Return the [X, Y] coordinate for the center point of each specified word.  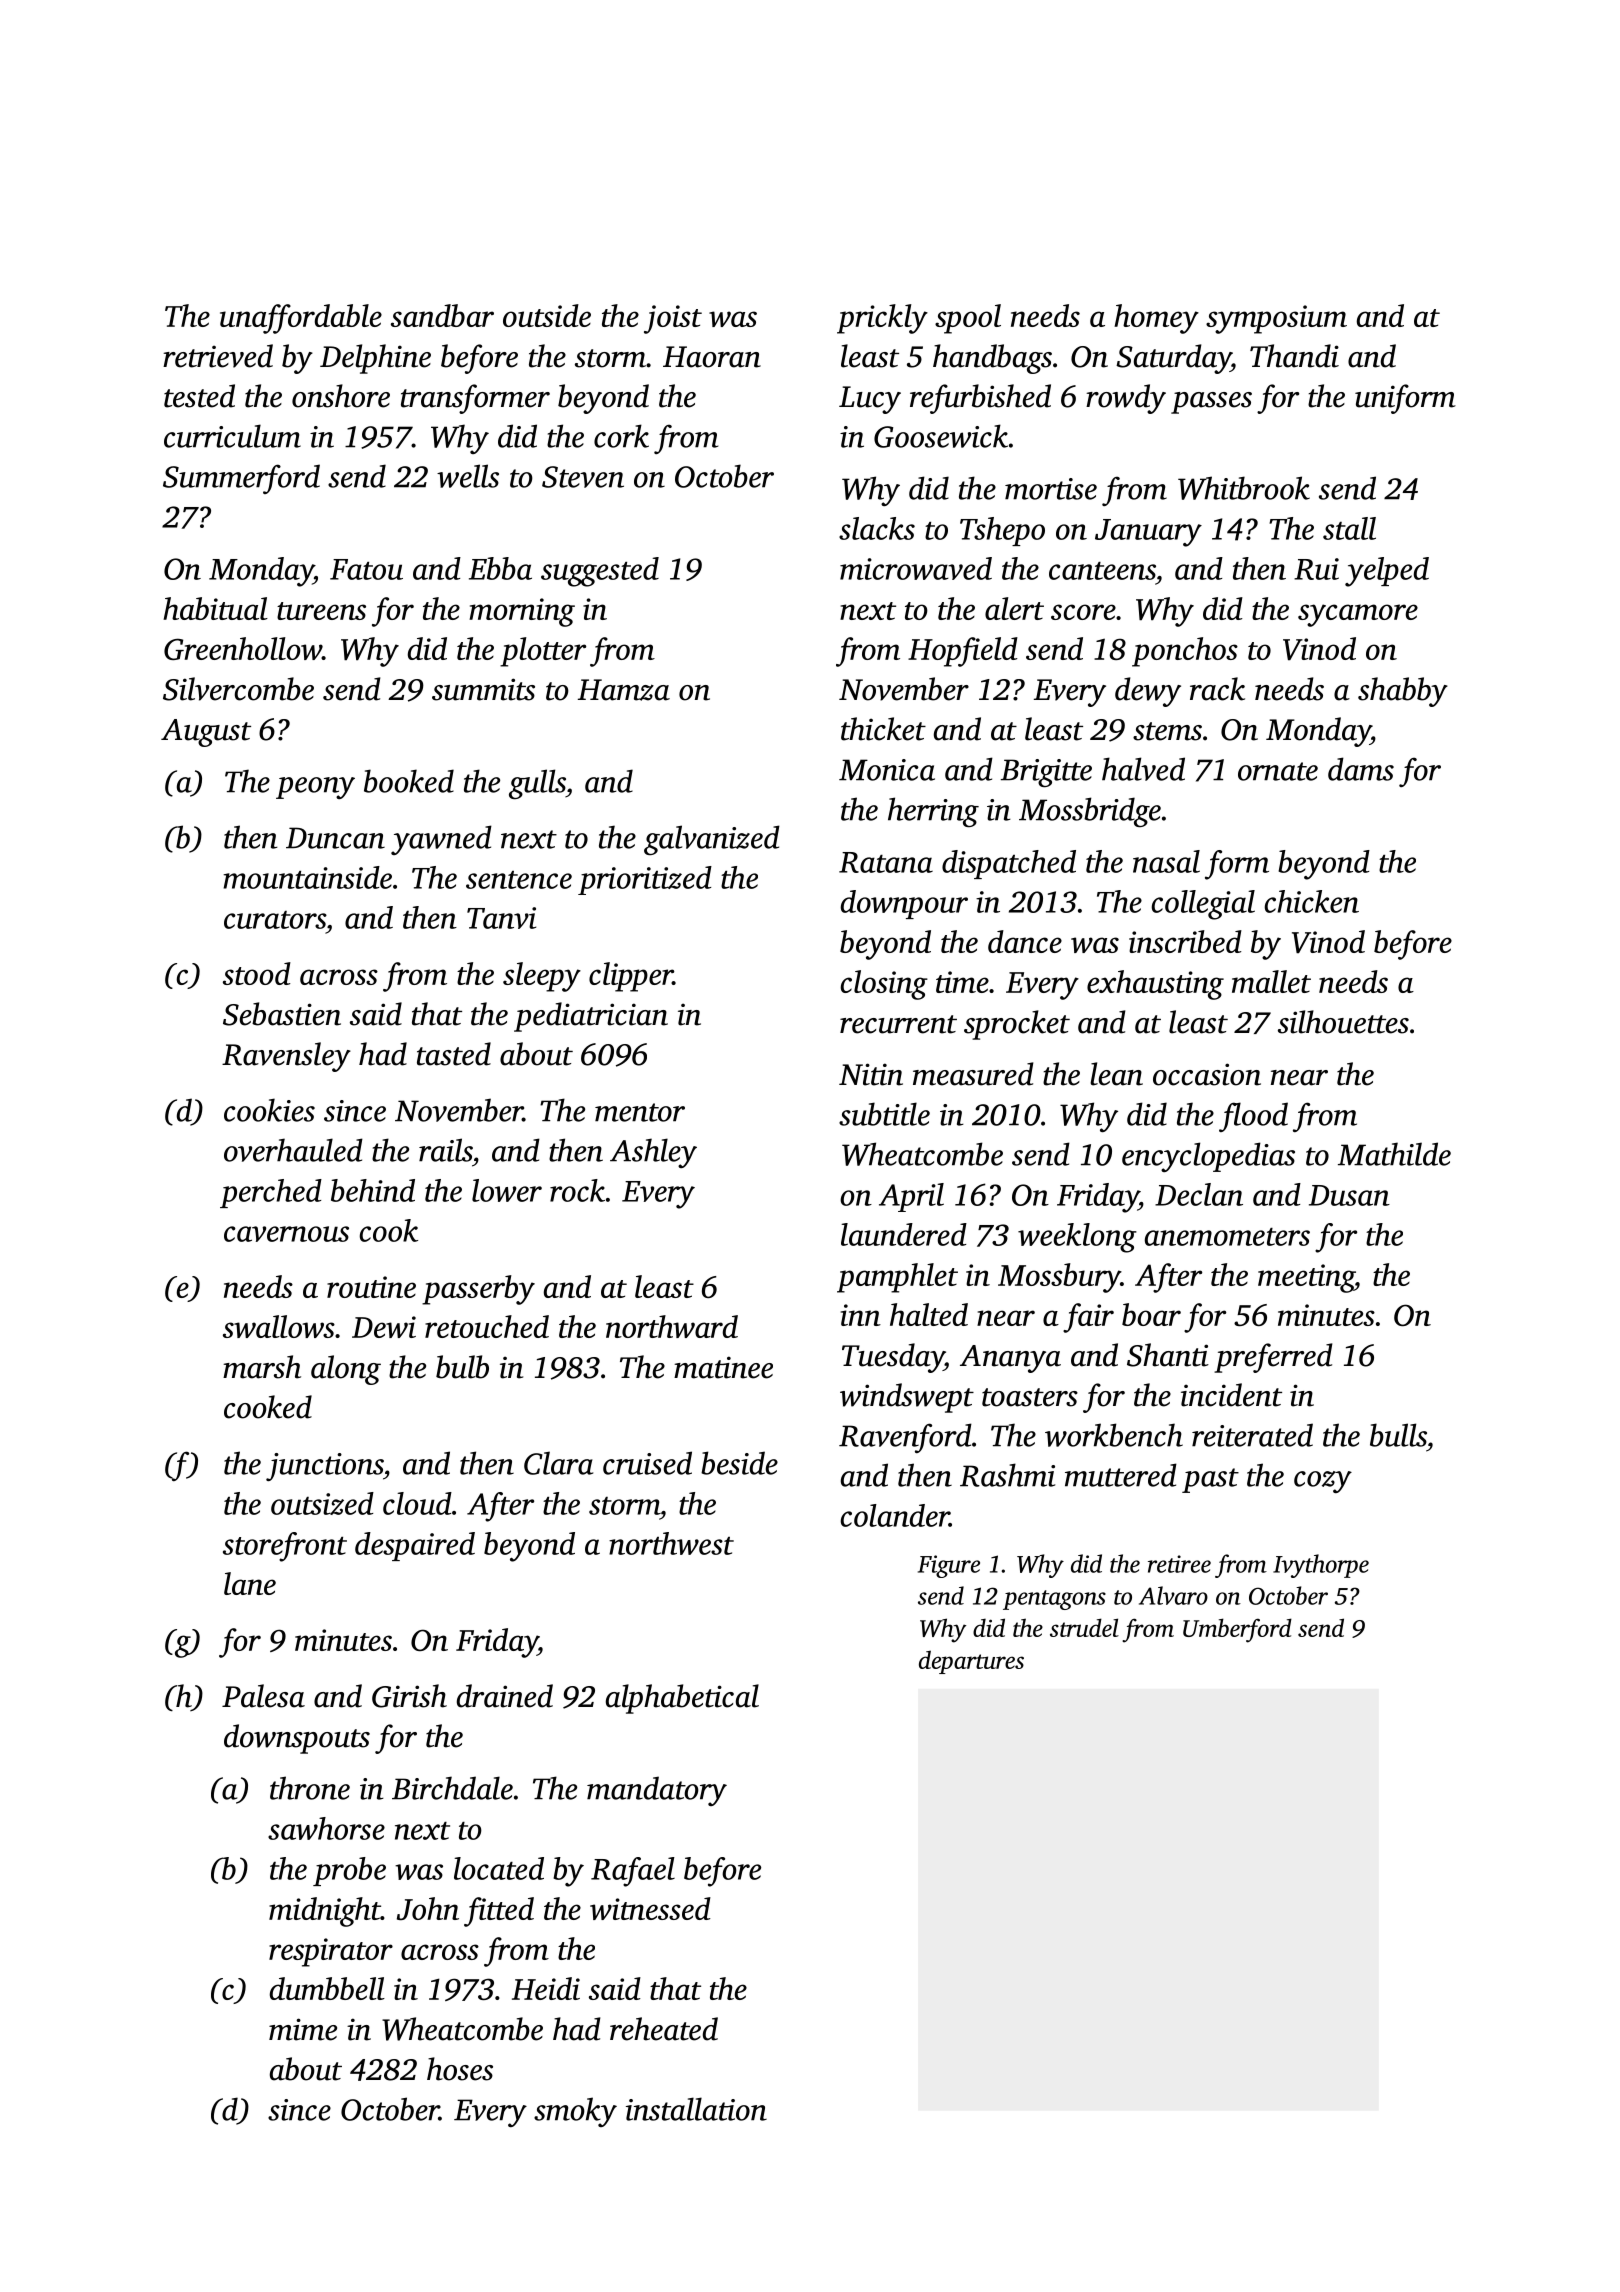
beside [739, 1463]
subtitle [884, 1114]
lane [250, 1583]
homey [1156, 319]
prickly [882, 319]
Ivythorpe [1321, 1566]
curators [275, 920]
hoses [460, 2069]
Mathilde [1394, 1154]
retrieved [218, 356]
